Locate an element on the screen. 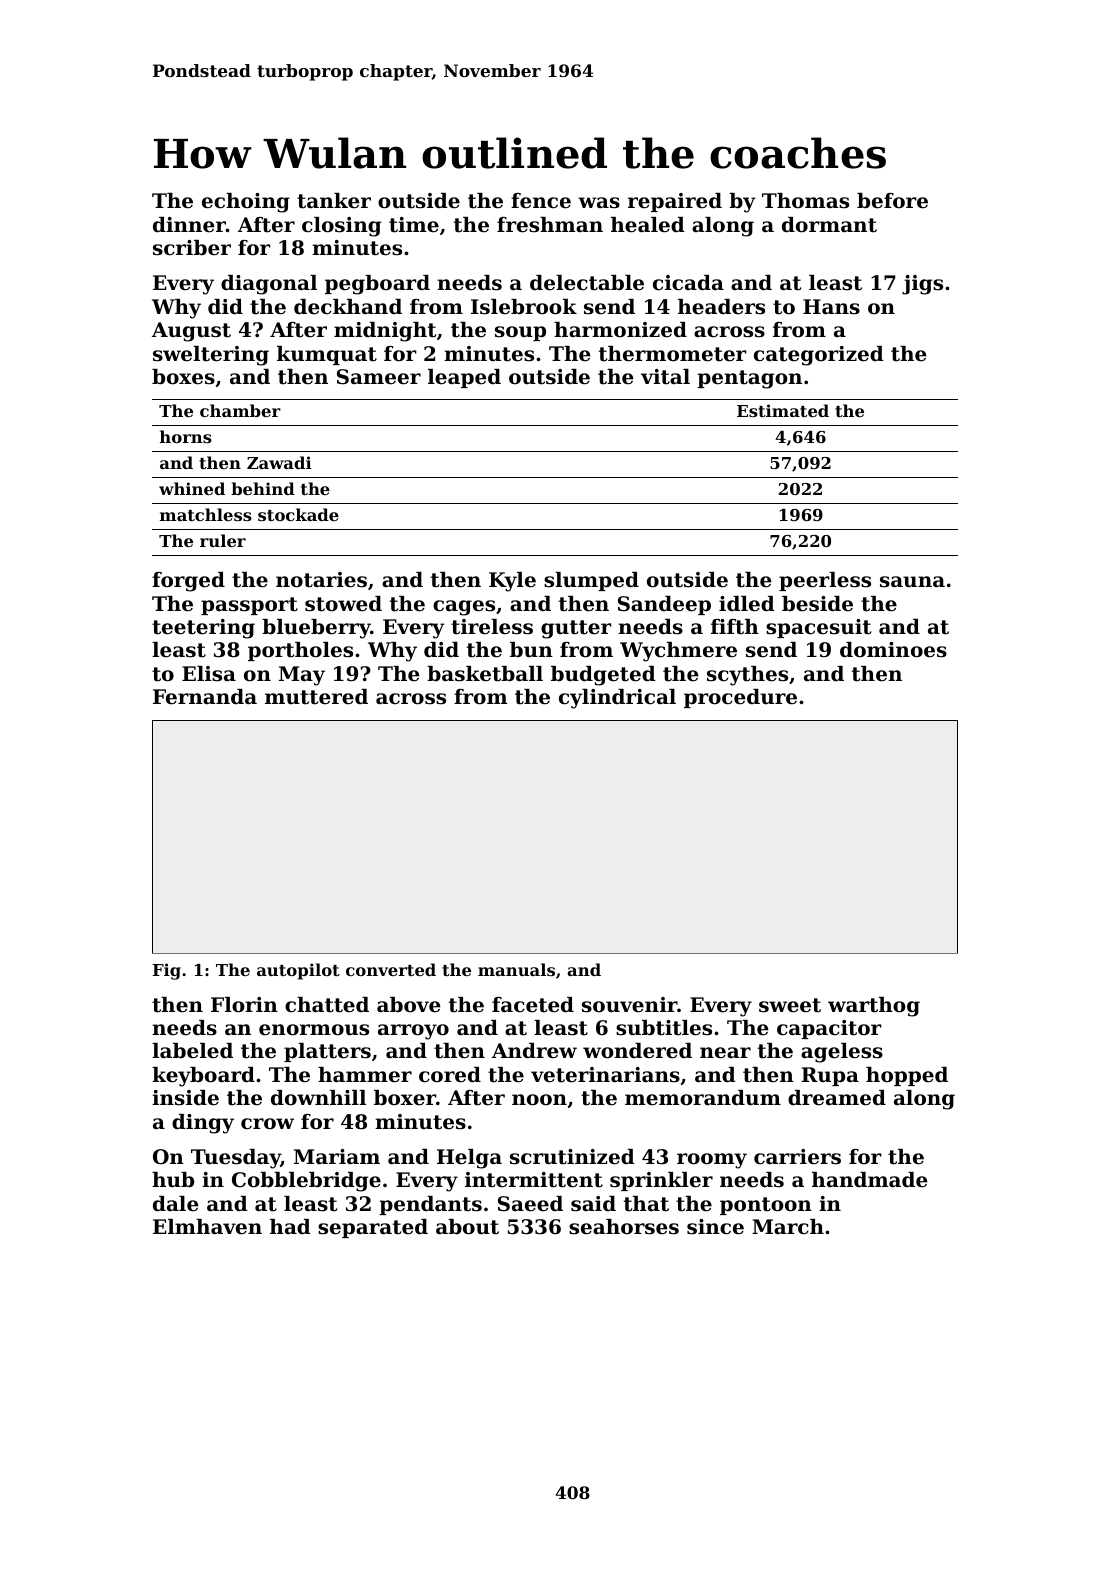 The width and height of the screenshot is (1110, 1576). Estimated is located at coordinates (783, 410).
